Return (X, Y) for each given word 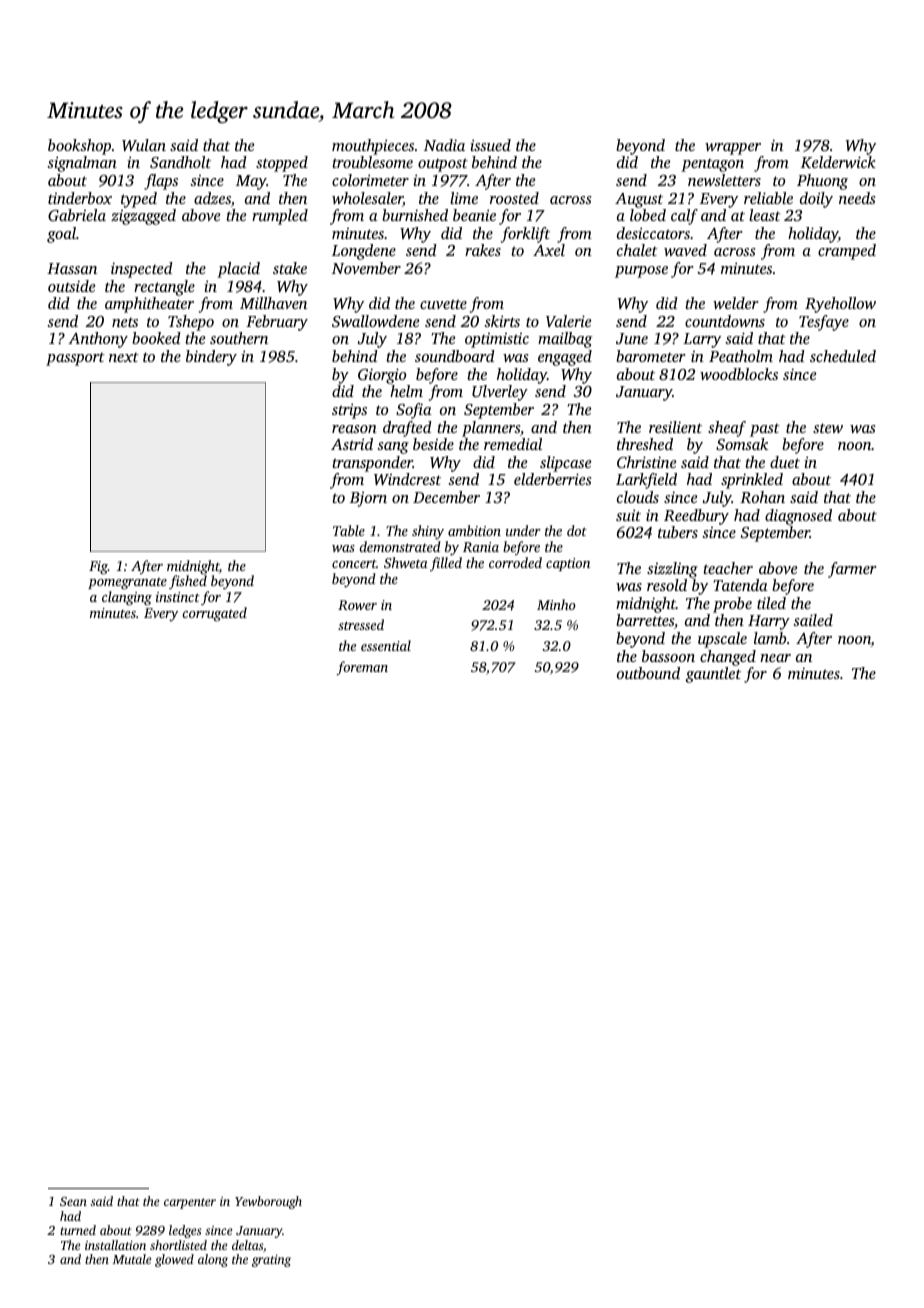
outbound (648, 673)
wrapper (733, 149)
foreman (362, 668)
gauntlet (713, 675)
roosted (514, 198)
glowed (174, 1260)
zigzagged (143, 217)
